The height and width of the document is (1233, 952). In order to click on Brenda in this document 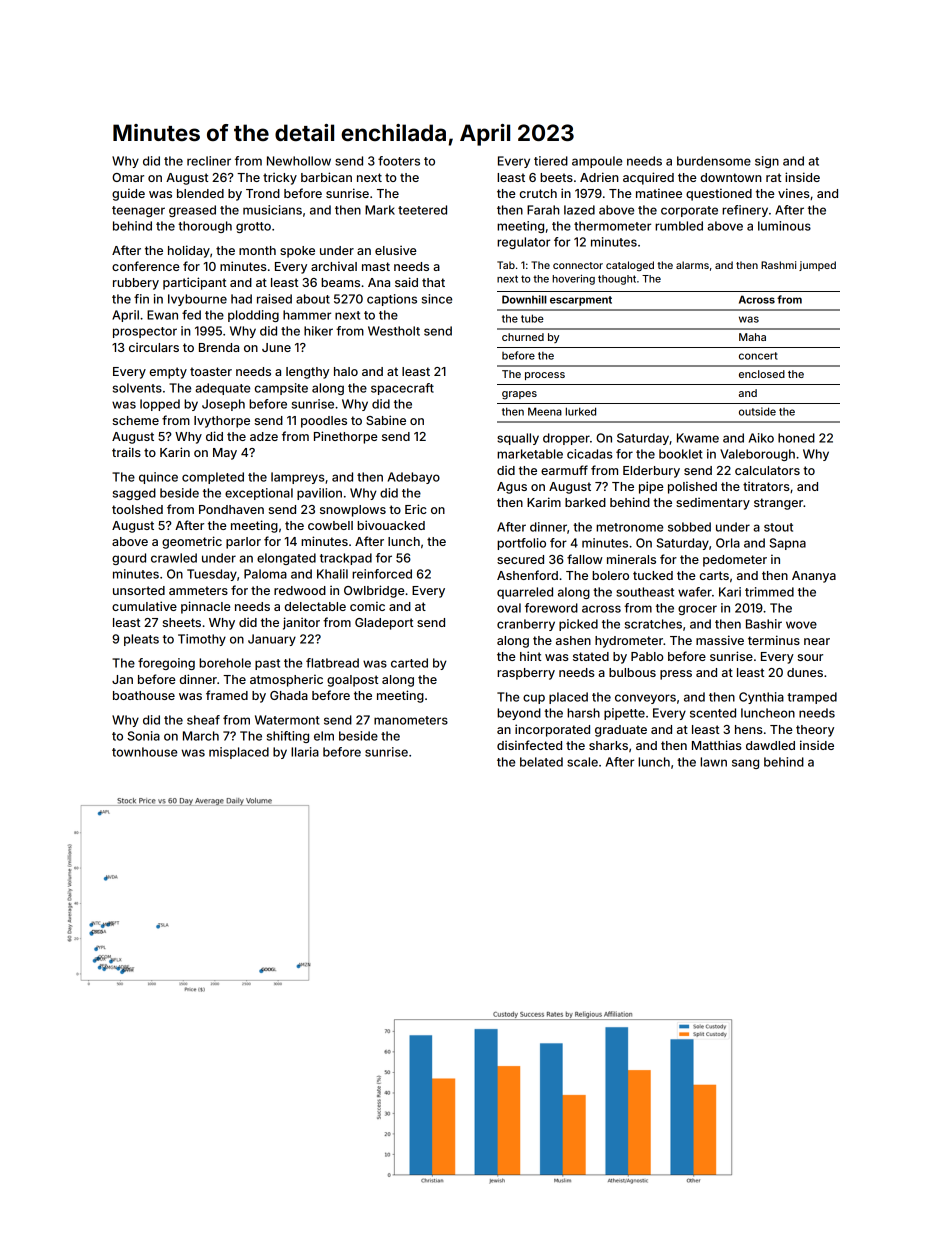, I will do `click(219, 347)`.
